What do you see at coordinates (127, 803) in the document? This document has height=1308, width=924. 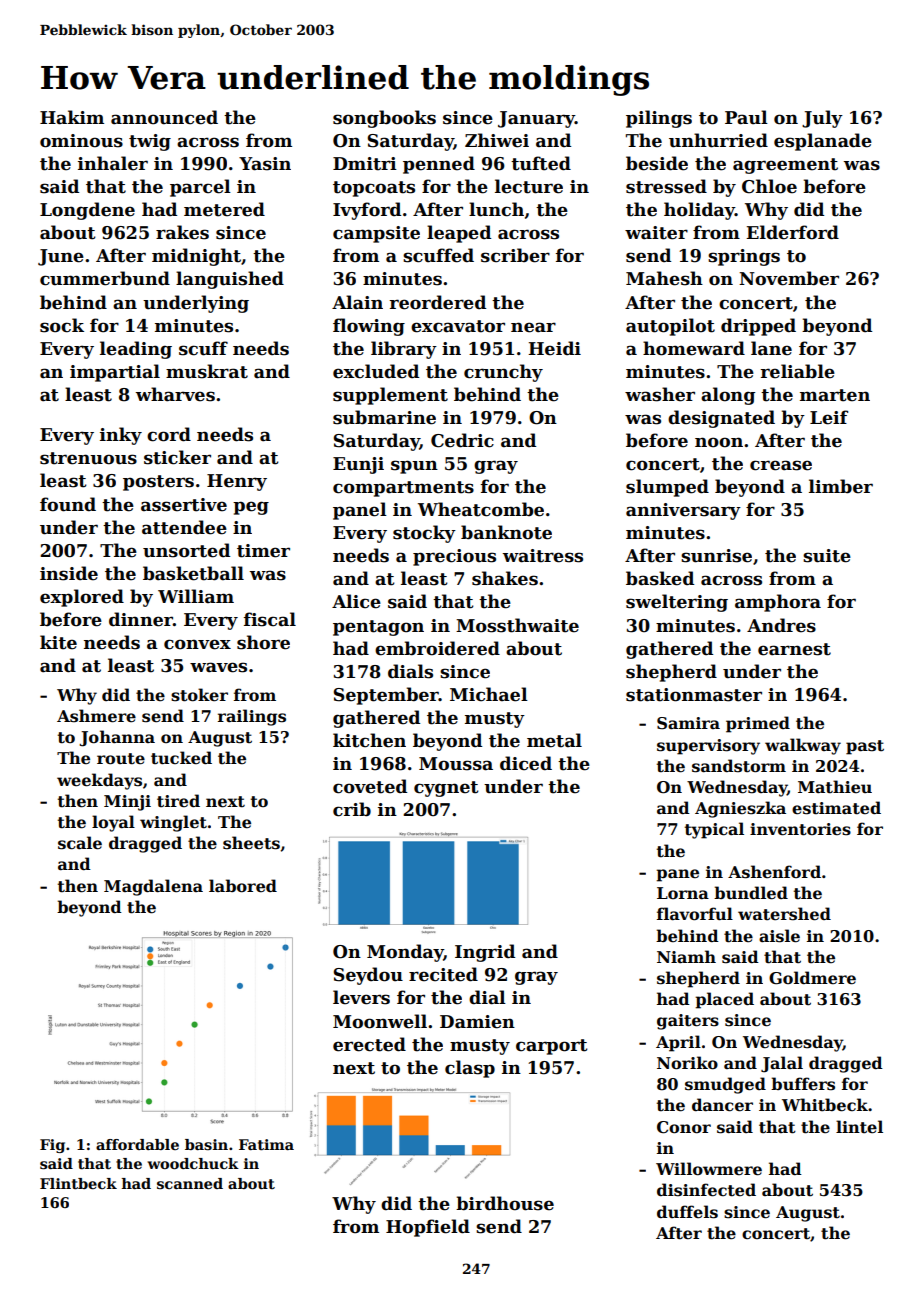 I see `Minji` at bounding box center [127, 803].
